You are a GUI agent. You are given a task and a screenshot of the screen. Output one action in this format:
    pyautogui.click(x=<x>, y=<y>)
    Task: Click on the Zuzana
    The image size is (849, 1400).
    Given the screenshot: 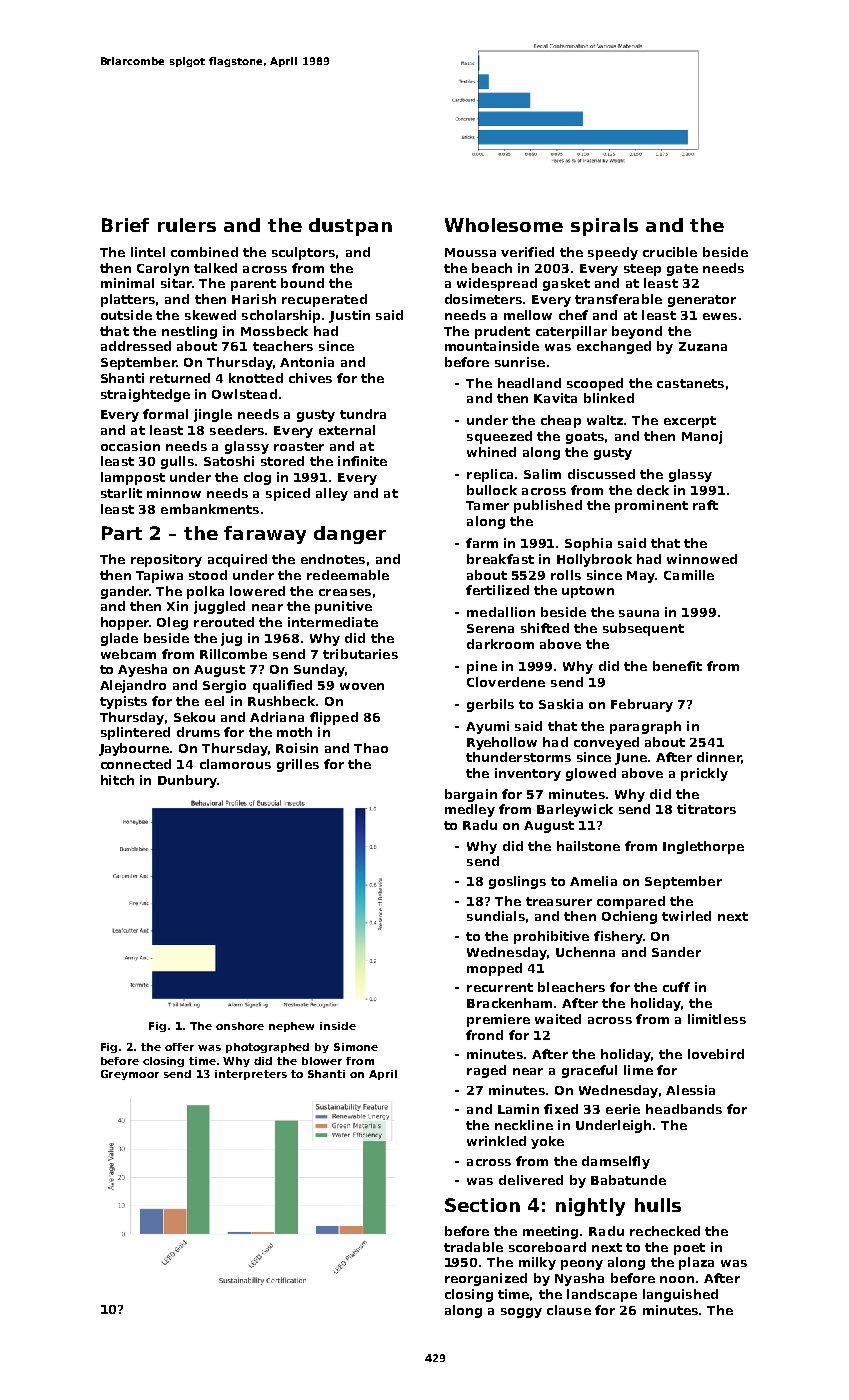 What is the action you would take?
    pyautogui.click(x=703, y=346)
